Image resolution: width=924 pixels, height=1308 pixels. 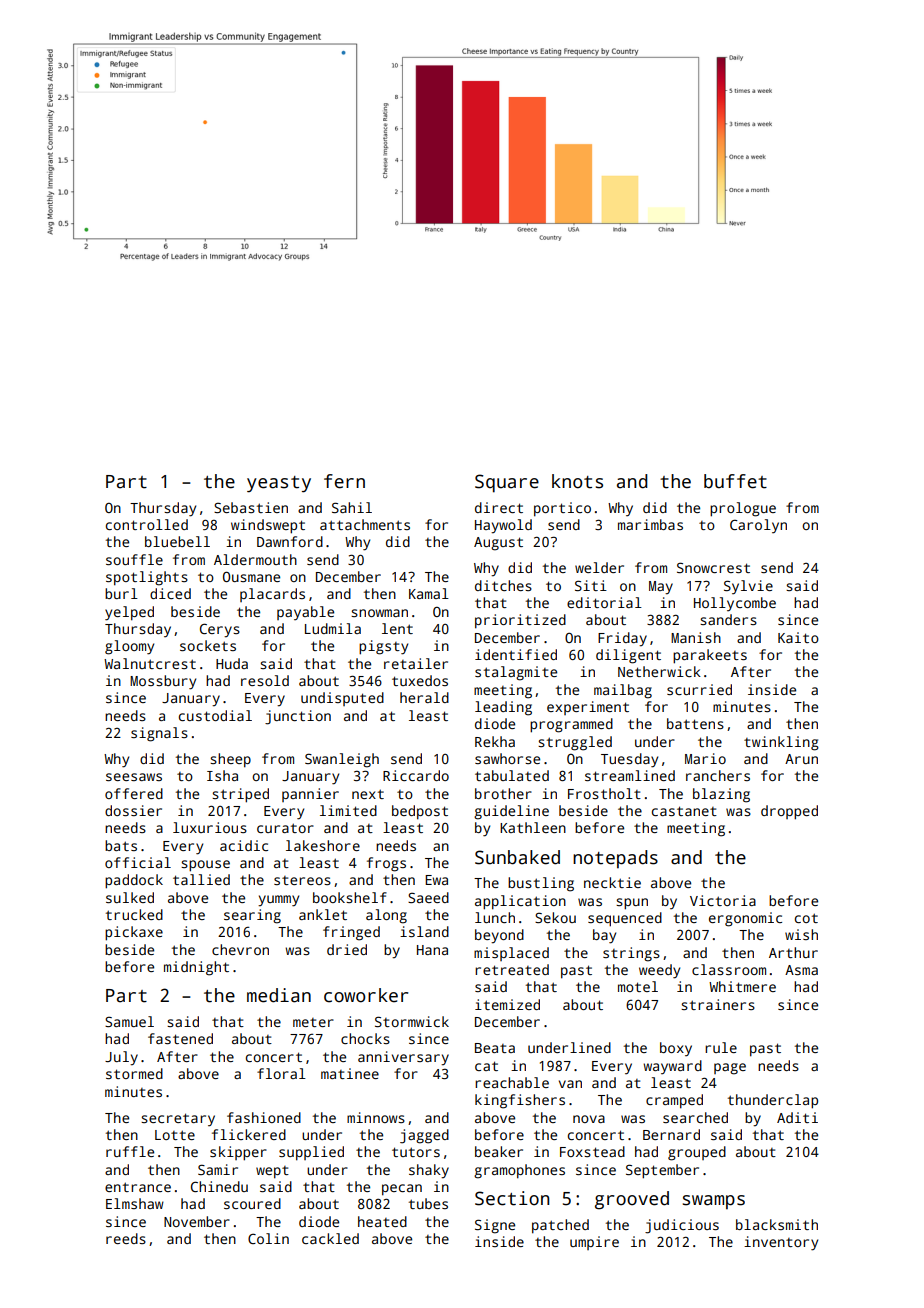 I want to click on jagged, so click(x=424, y=1136).
